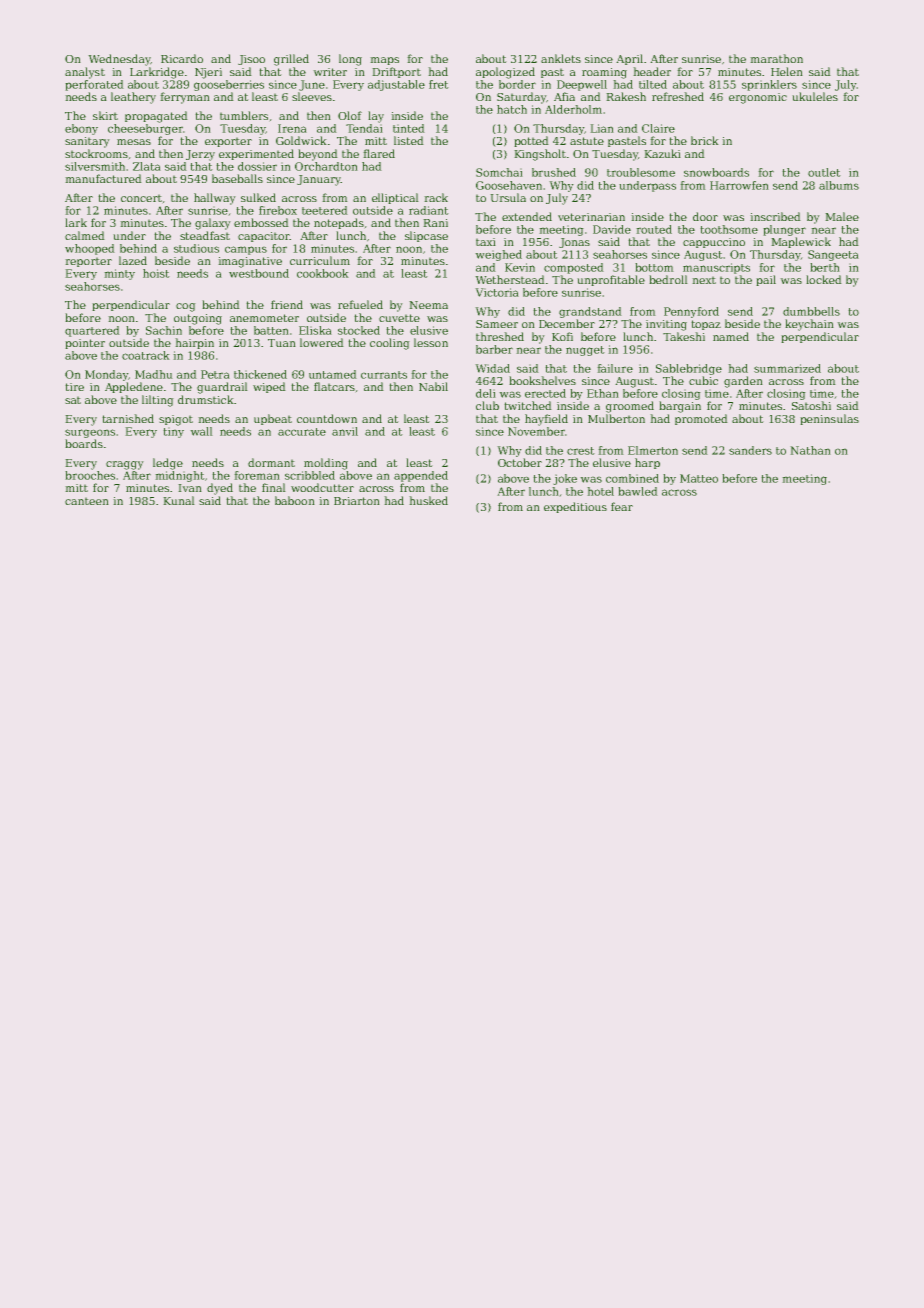 The width and height of the screenshot is (924, 1308). I want to click on anklets, so click(561, 58).
